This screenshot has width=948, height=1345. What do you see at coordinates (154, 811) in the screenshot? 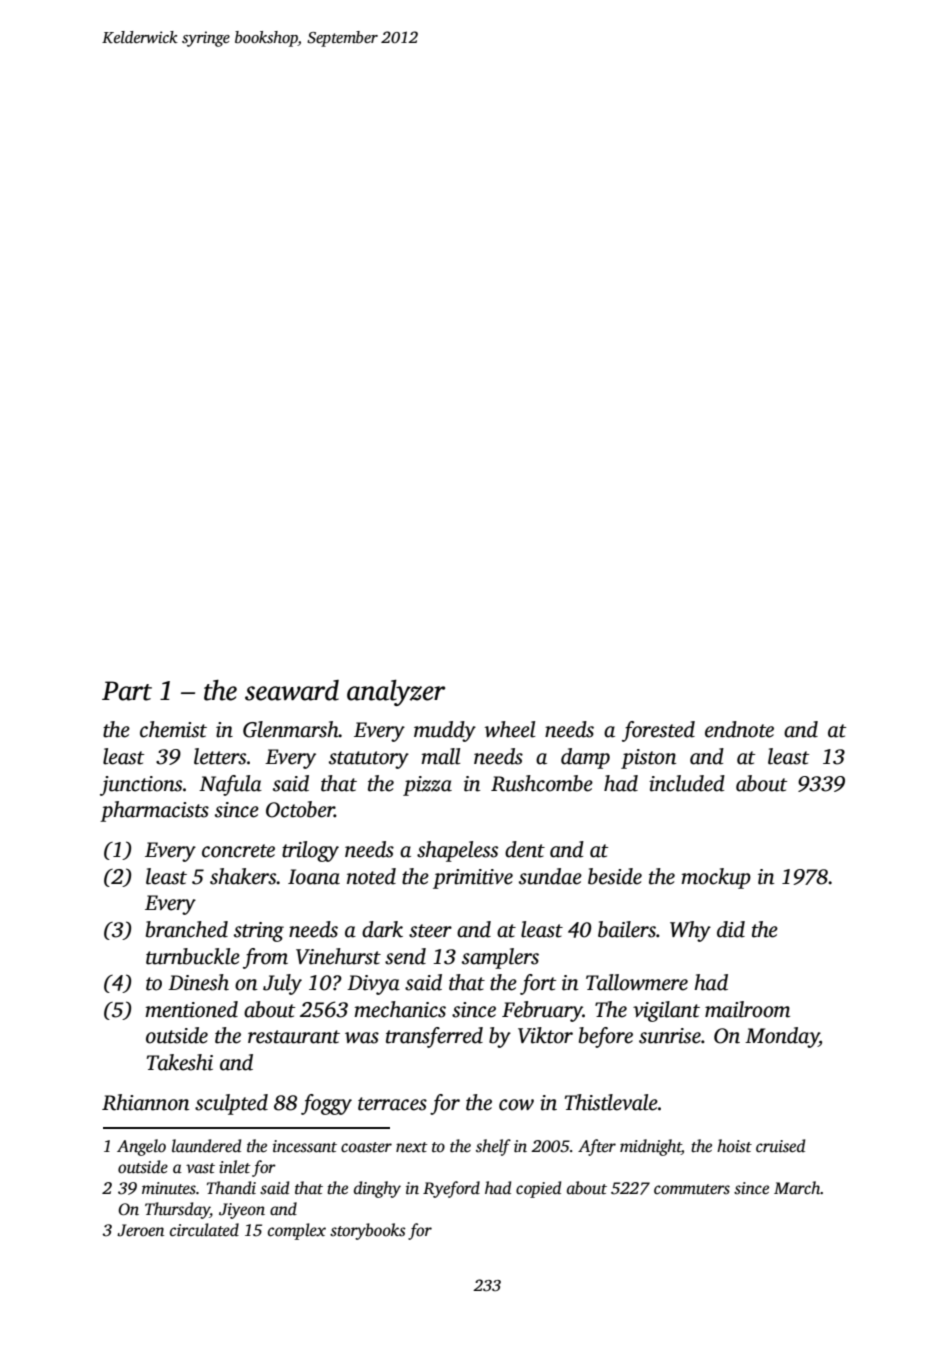
I see `pharmacists` at bounding box center [154, 811].
